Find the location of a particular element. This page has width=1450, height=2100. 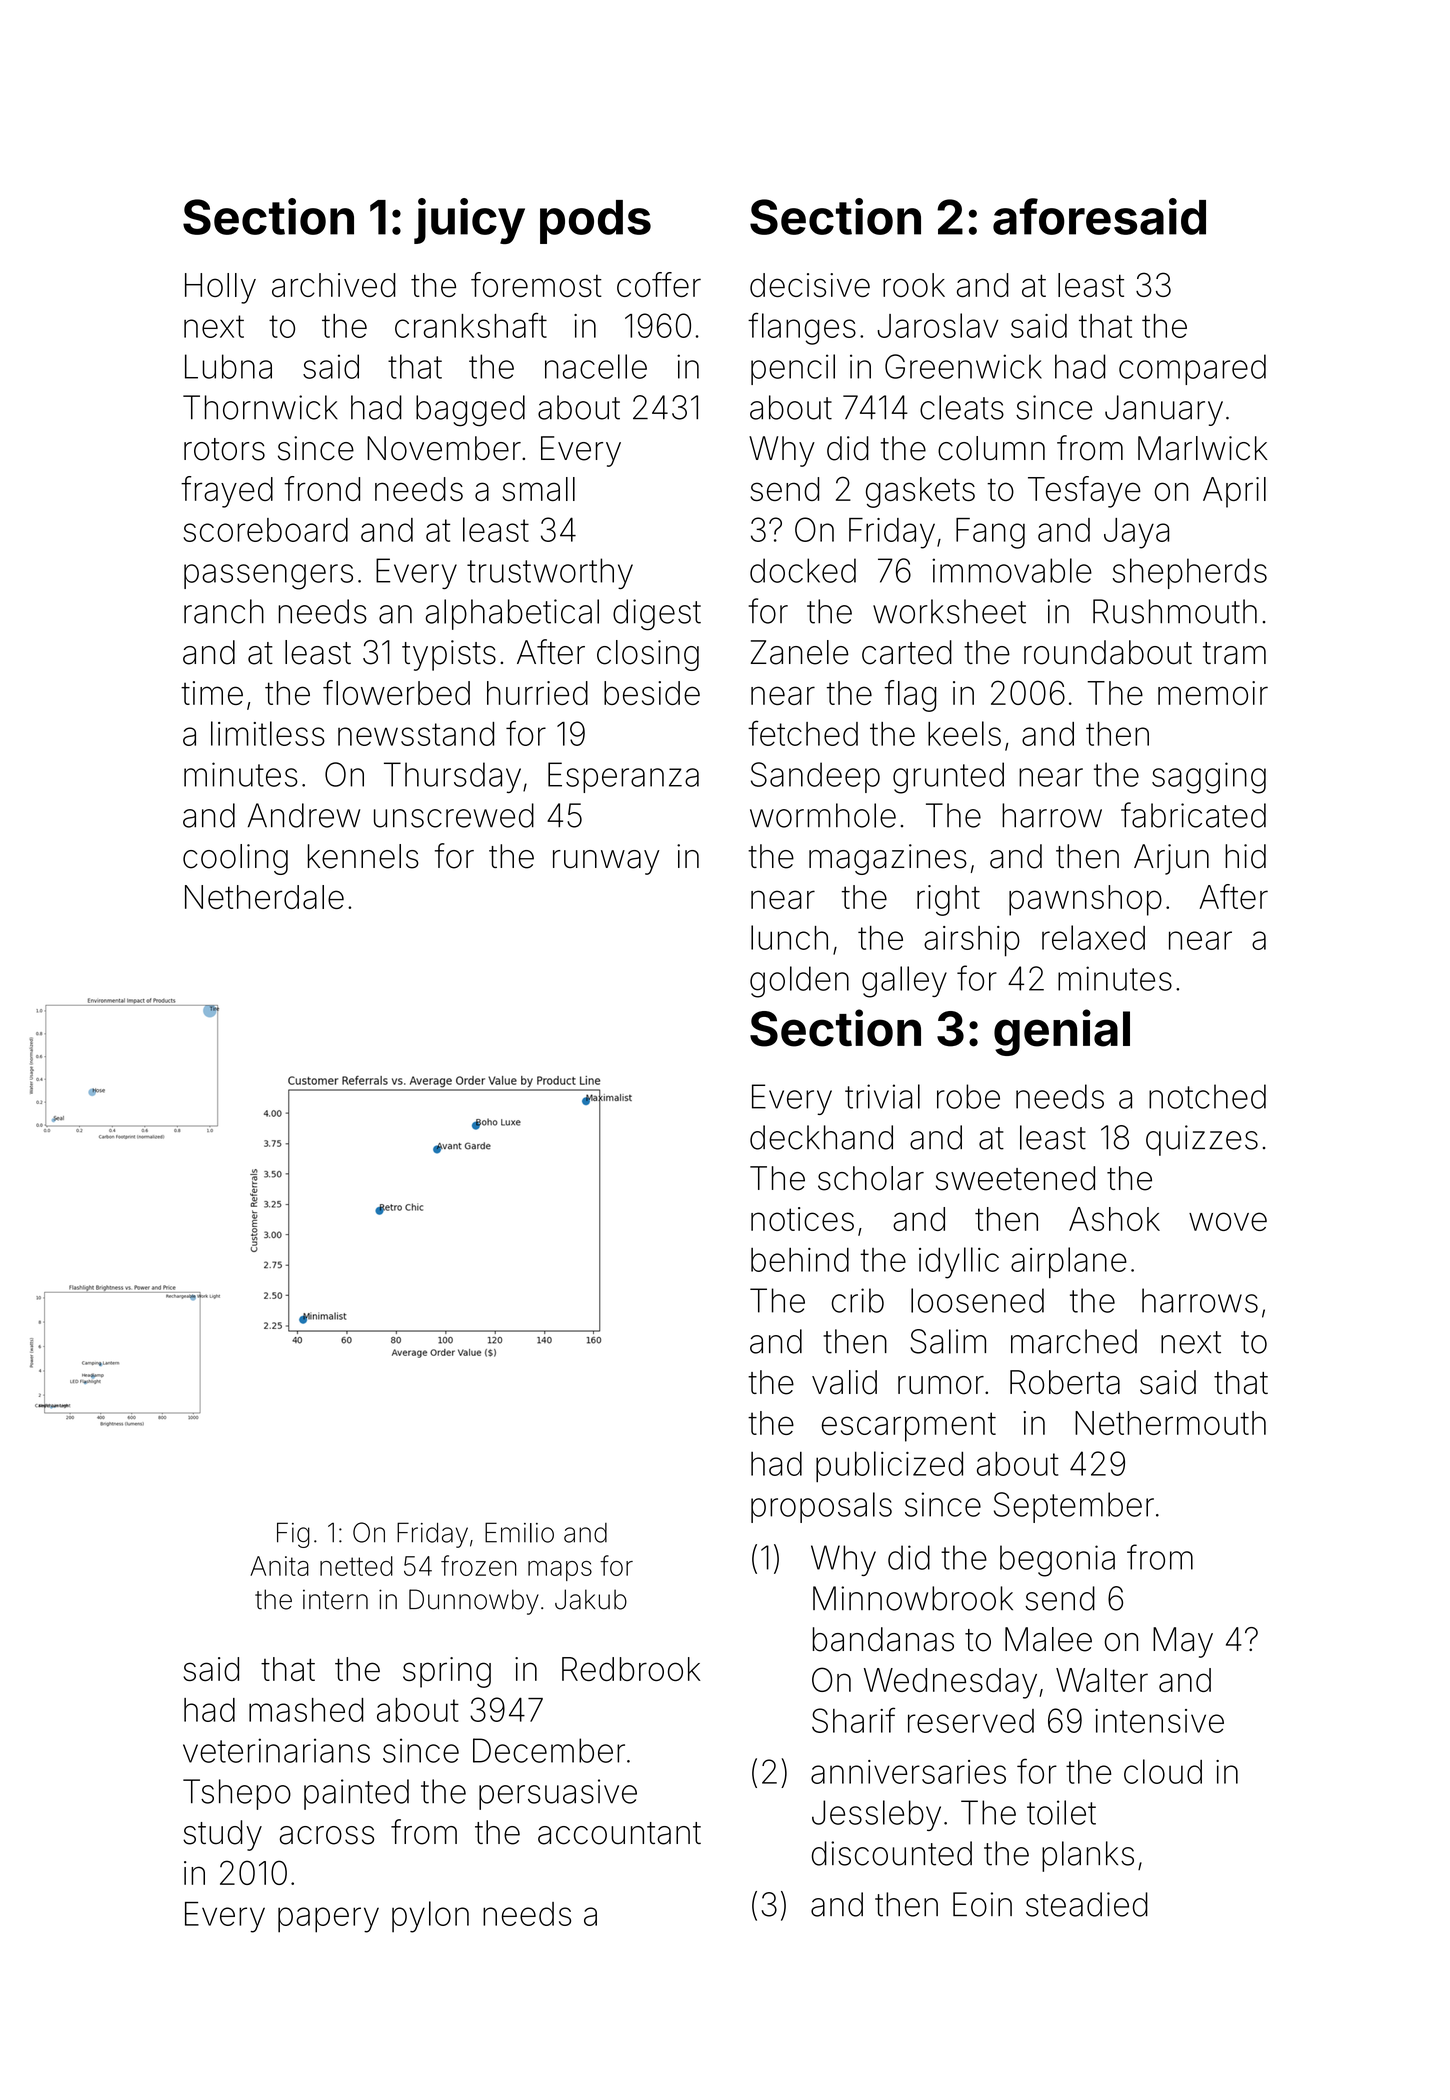

Fig is located at coordinates (293, 1535).
